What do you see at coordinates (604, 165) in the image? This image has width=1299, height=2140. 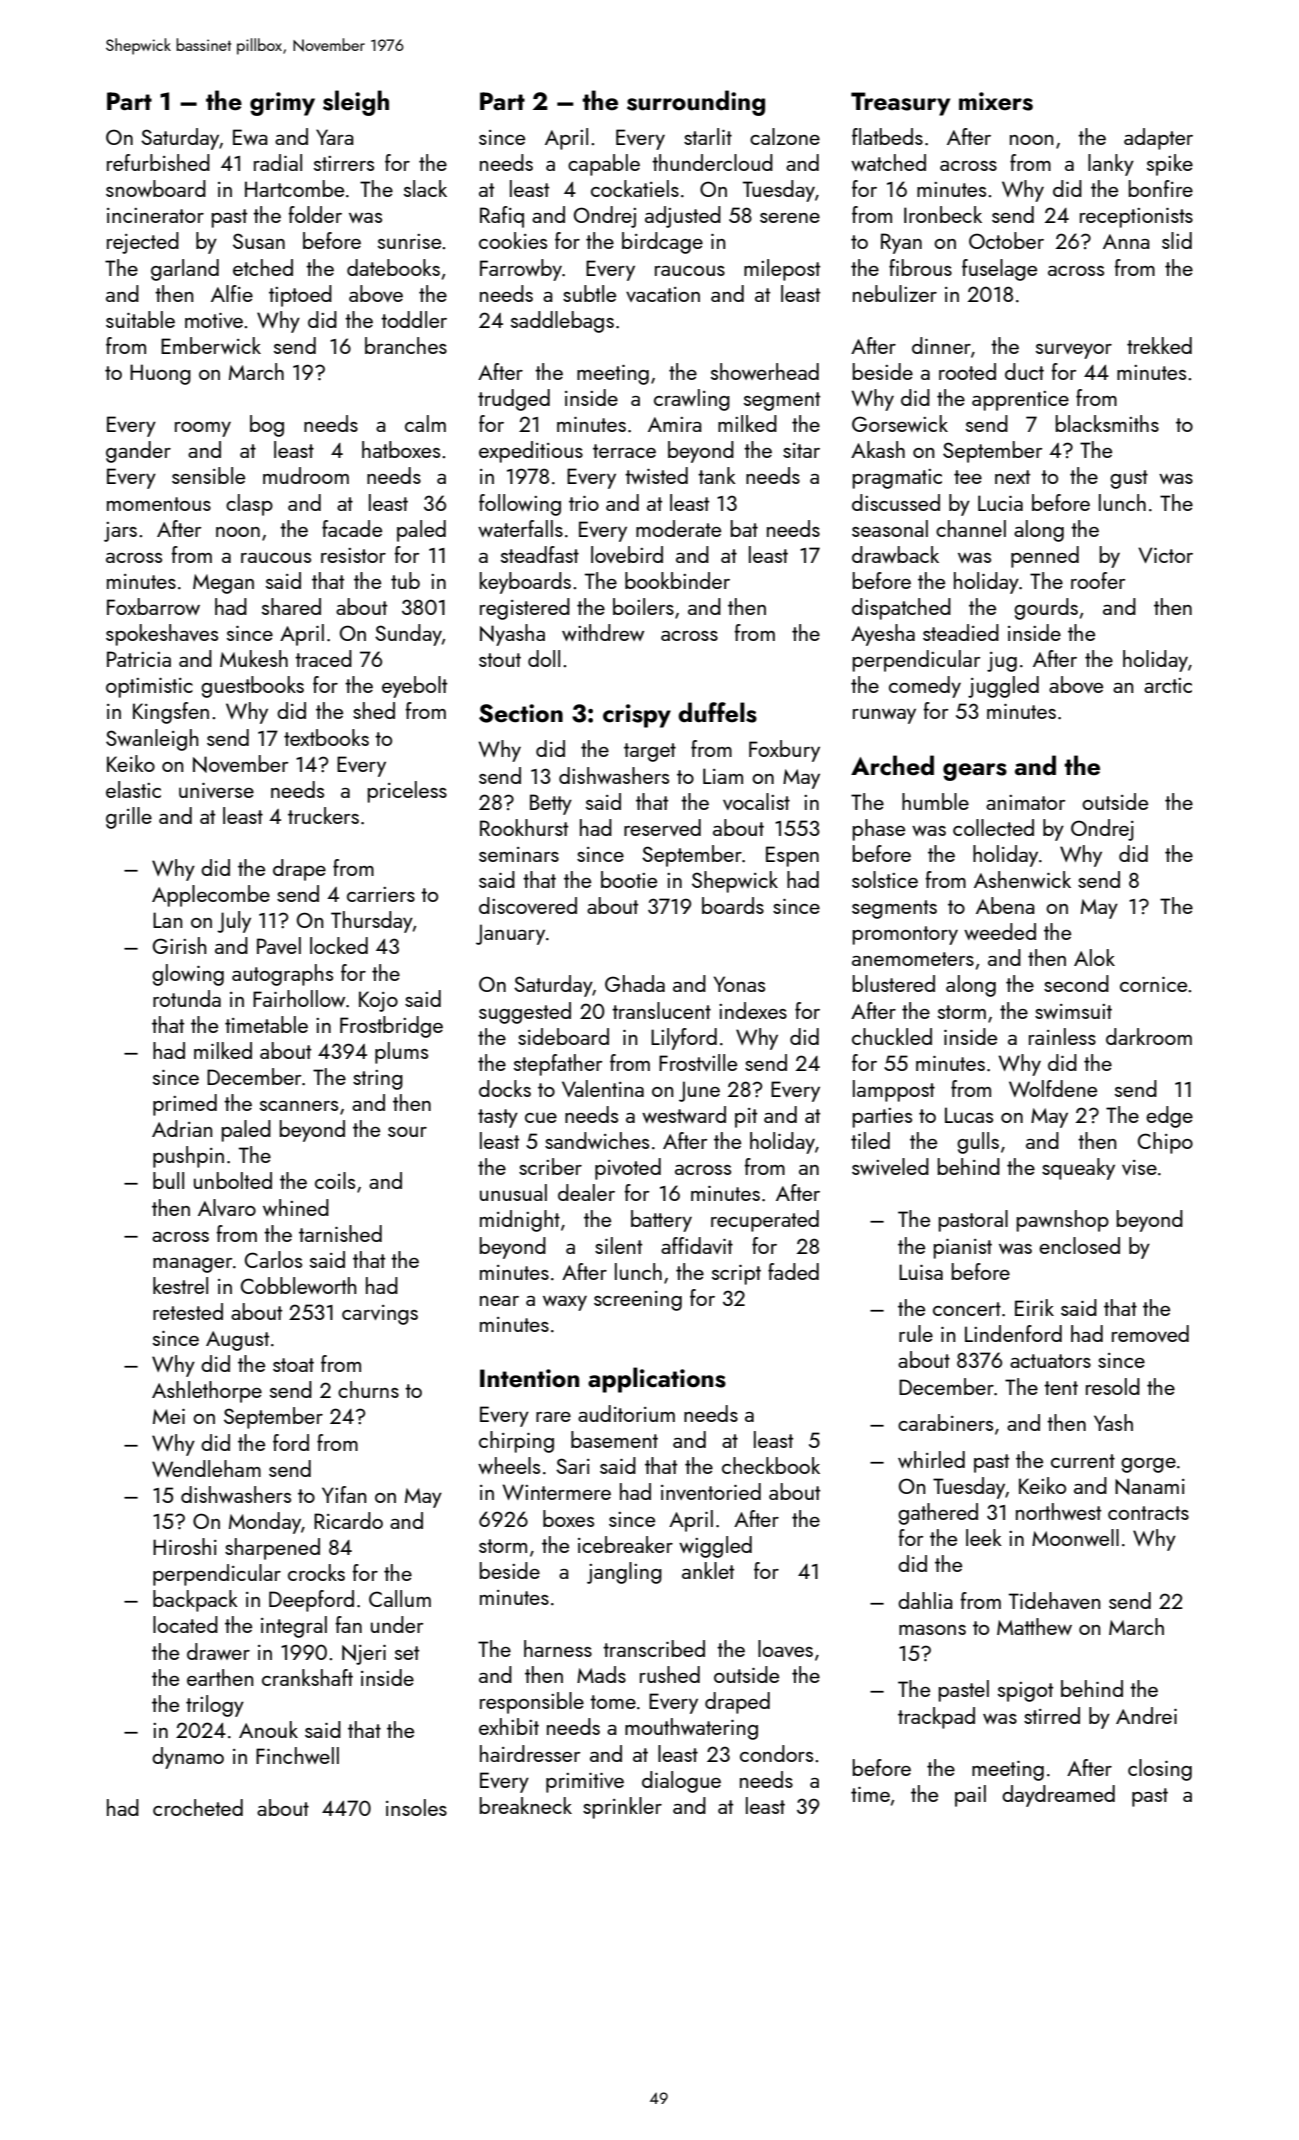 I see `capable` at bounding box center [604, 165].
